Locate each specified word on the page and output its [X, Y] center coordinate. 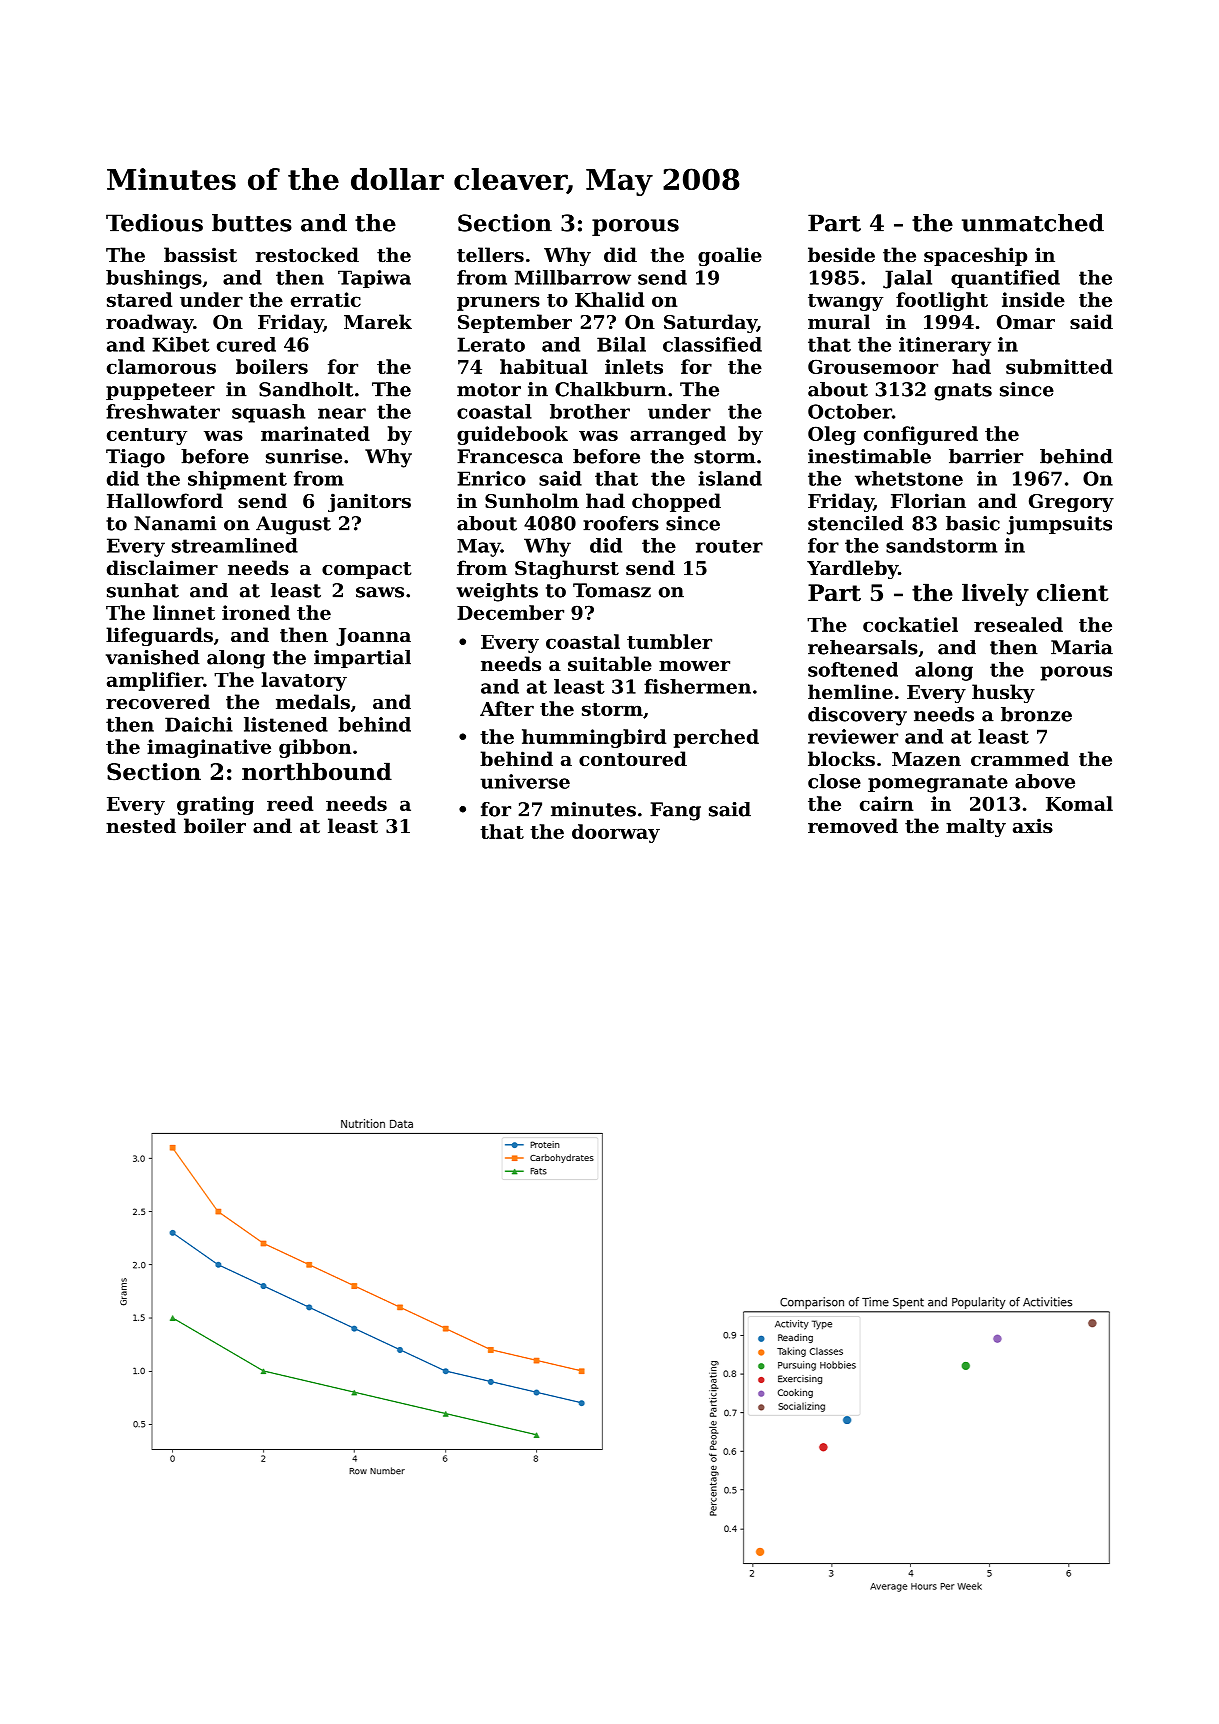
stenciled [856, 523]
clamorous [161, 366]
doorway [616, 833]
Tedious [154, 223]
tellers [490, 254]
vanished [153, 657]
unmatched [1033, 223]
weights [497, 592]
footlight [942, 301]
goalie [730, 256]
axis [1033, 826]
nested [141, 826]
